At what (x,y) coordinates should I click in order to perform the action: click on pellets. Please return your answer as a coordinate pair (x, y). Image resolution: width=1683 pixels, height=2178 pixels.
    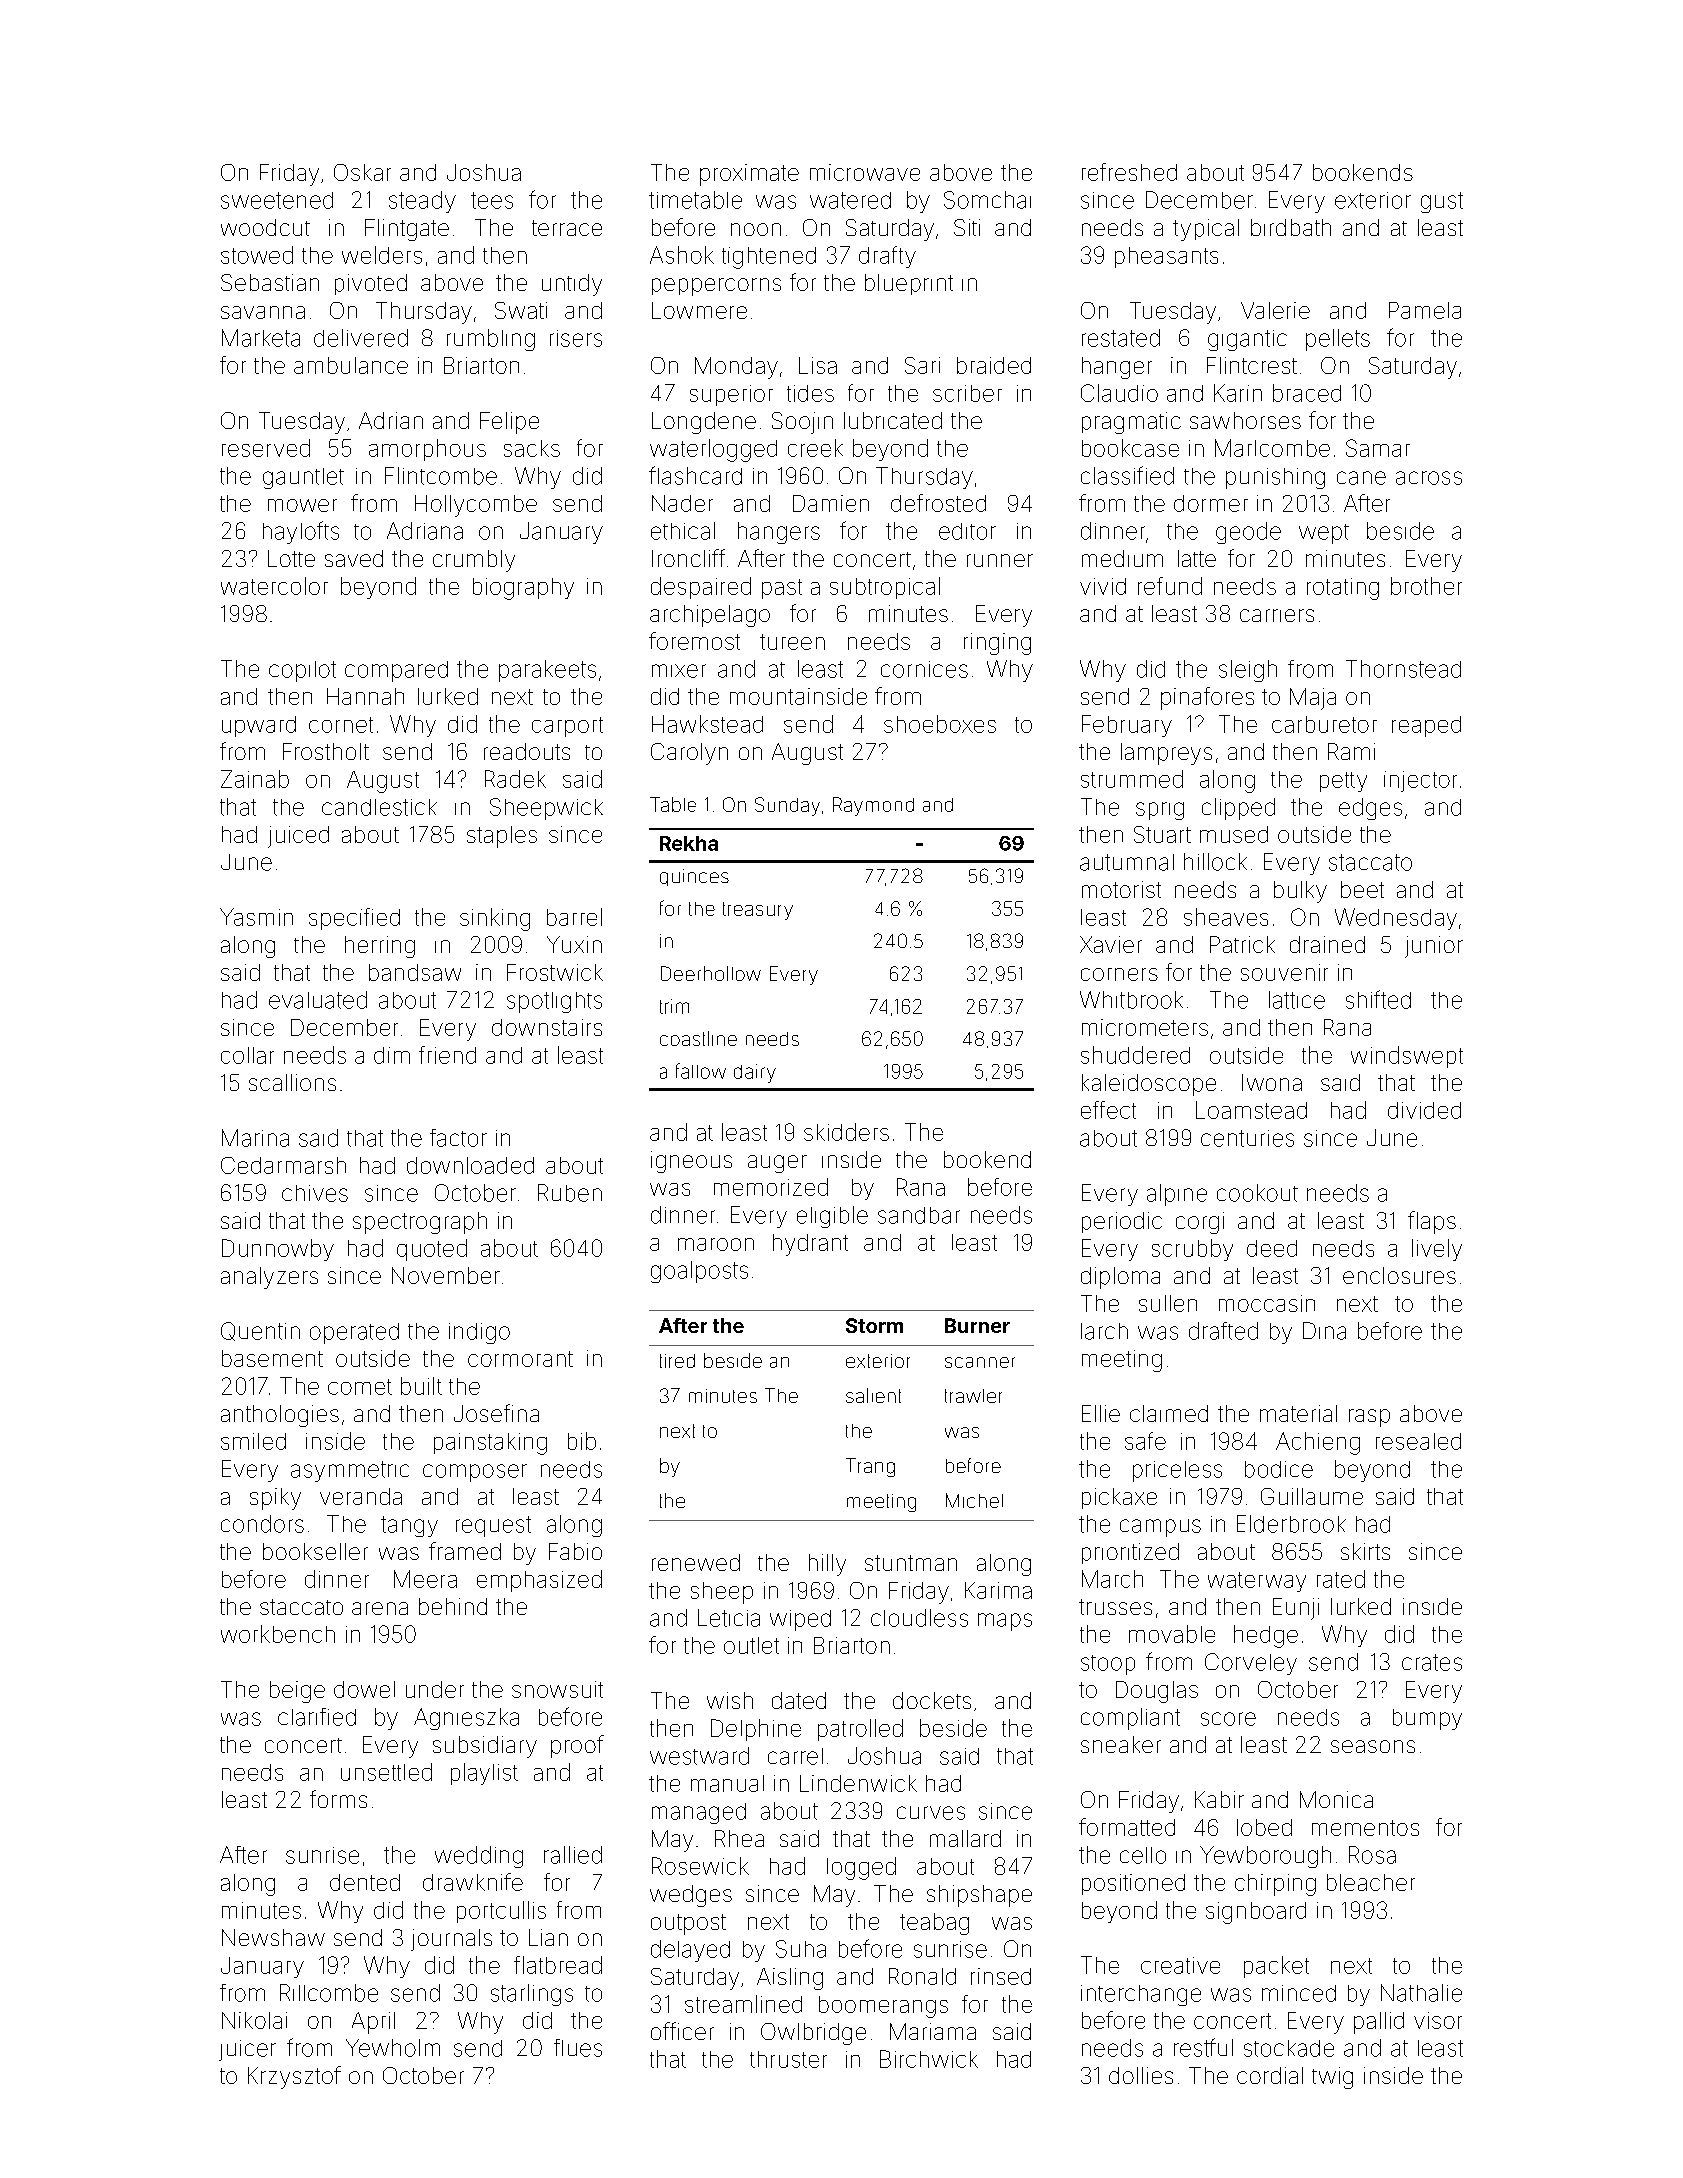
    Looking at the image, I should click on (1338, 340).
